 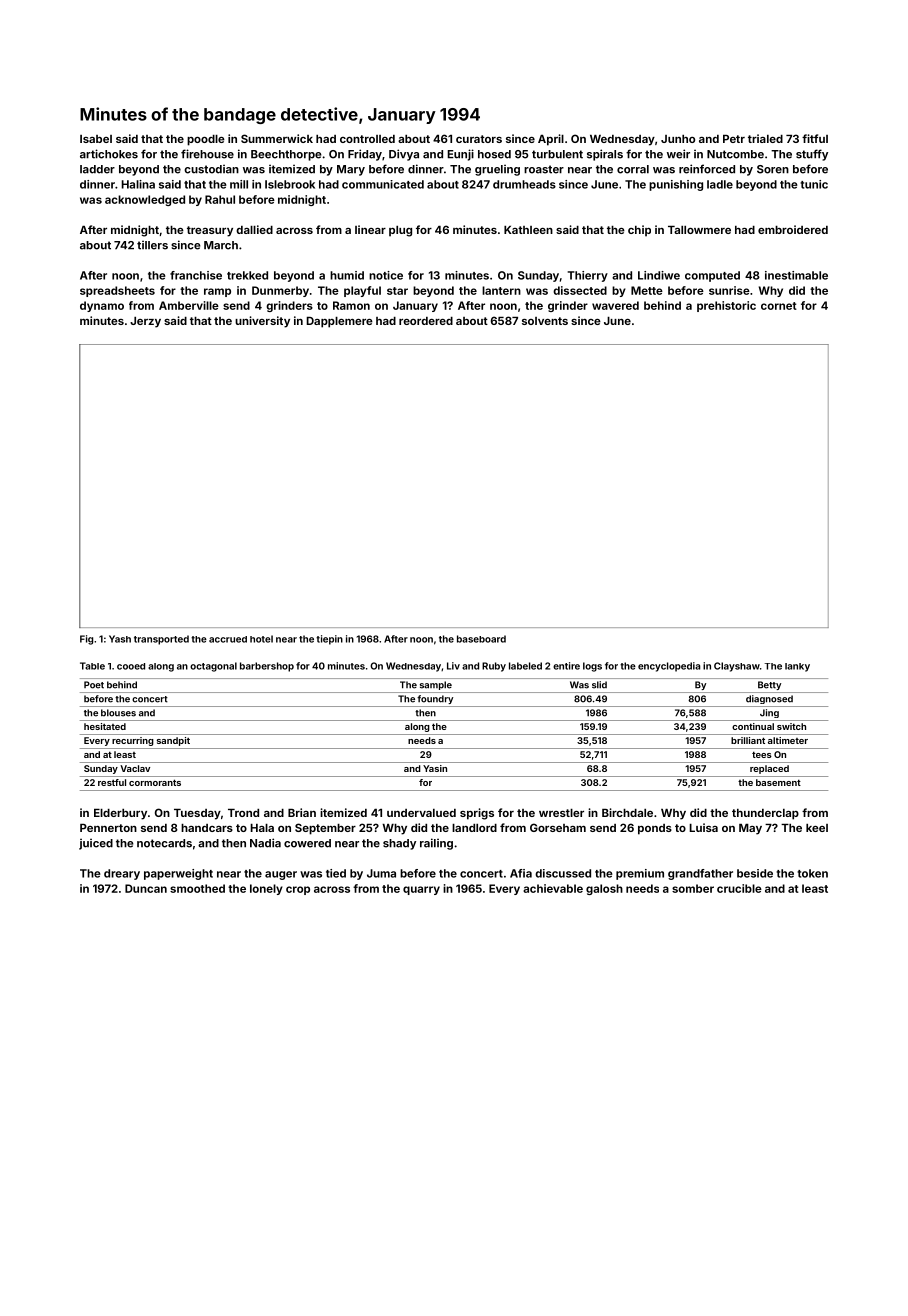 I want to click on Fig, so click(x=86, y=640).
